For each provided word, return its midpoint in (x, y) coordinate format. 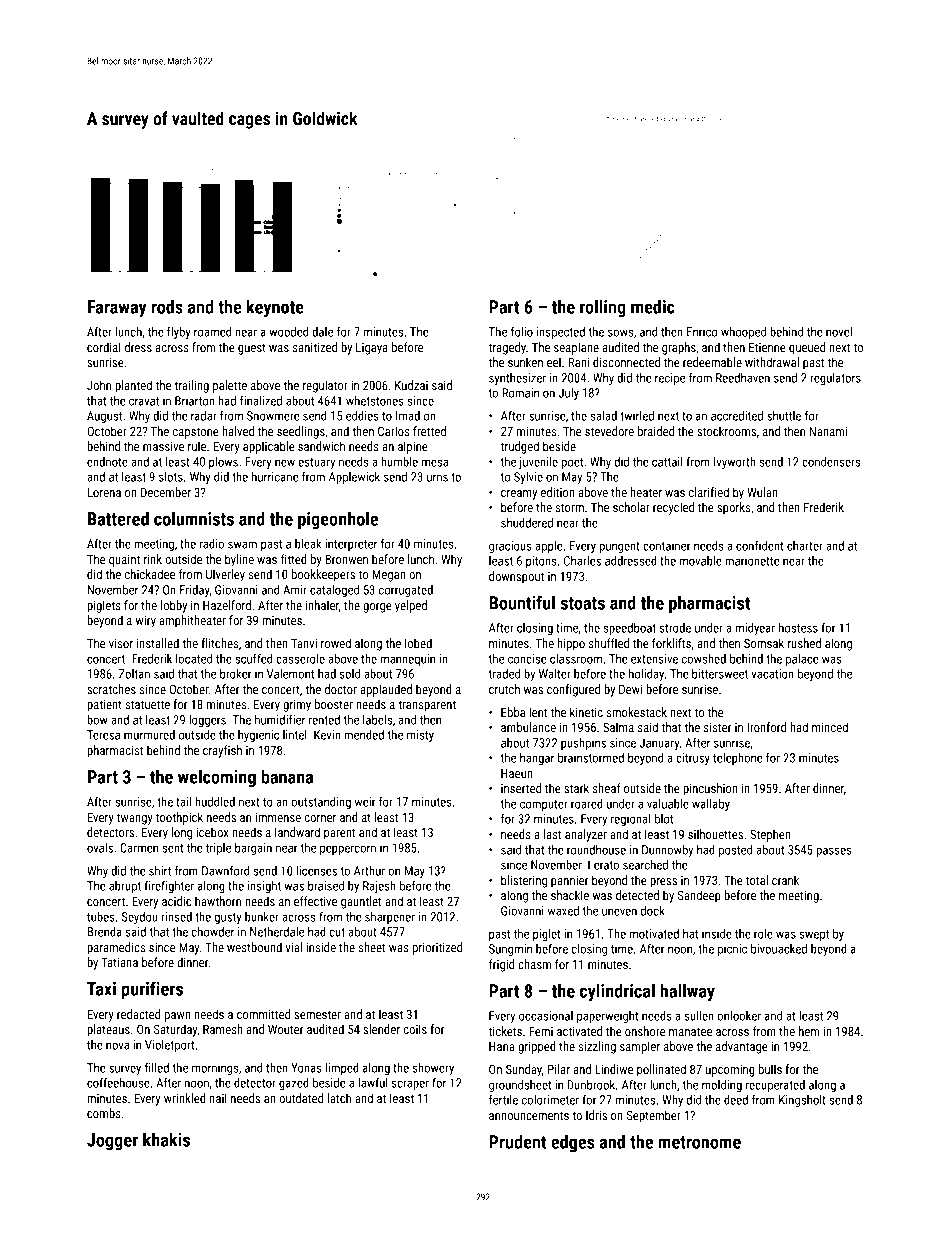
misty (420, 736)
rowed (336, 643)
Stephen (770, 835)
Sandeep (699, 896)
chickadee (150, 574)
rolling (603, 308)
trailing (191, 386)
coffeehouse (118, 1082)
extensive (654, 659)
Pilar (559, 1069)
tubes (101, 917)
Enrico (702, 332)
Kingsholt (802, 1101)
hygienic (258, 736)
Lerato (603, 865)
